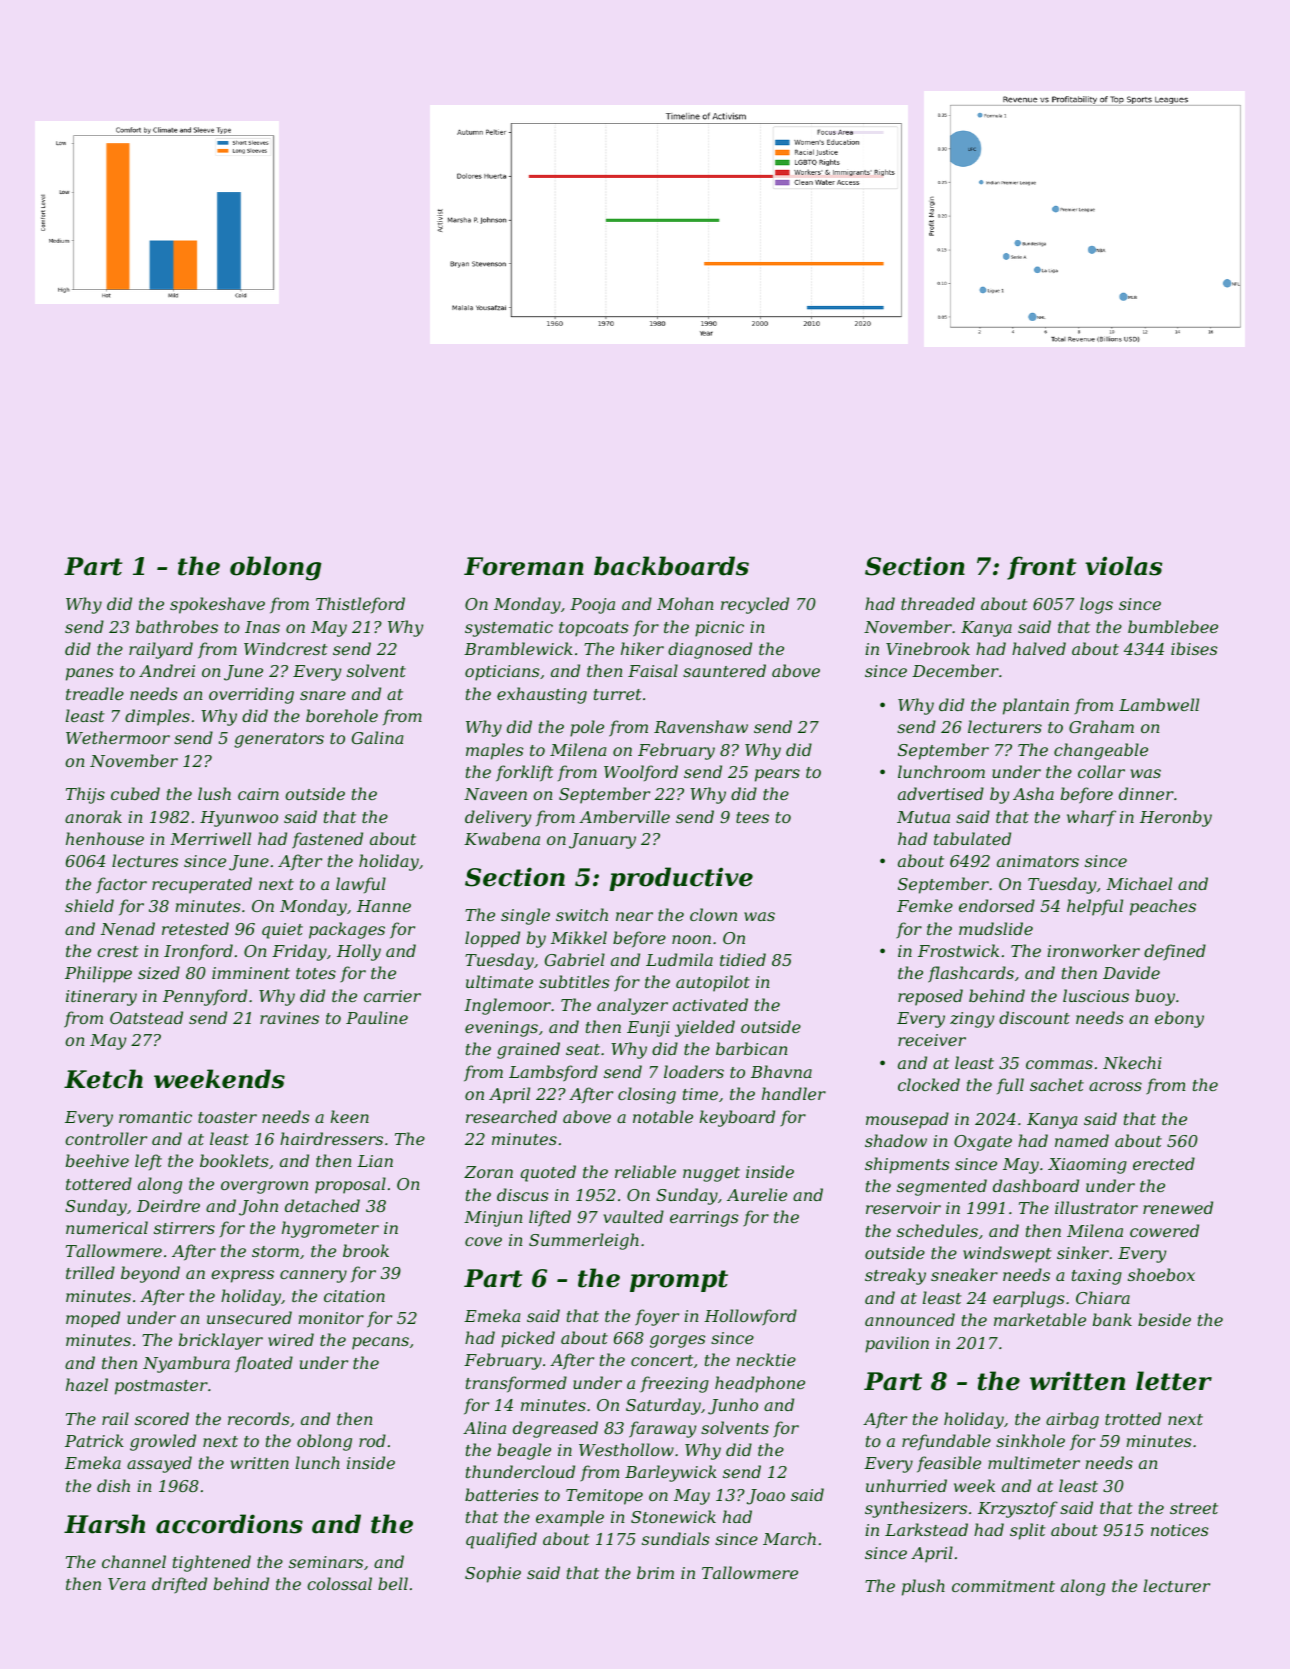 The image size is (1290, 1669). What do you see at coordinates (938, 603) in the screenshot?
I see `threaded` at bounding box center [938, 603].
